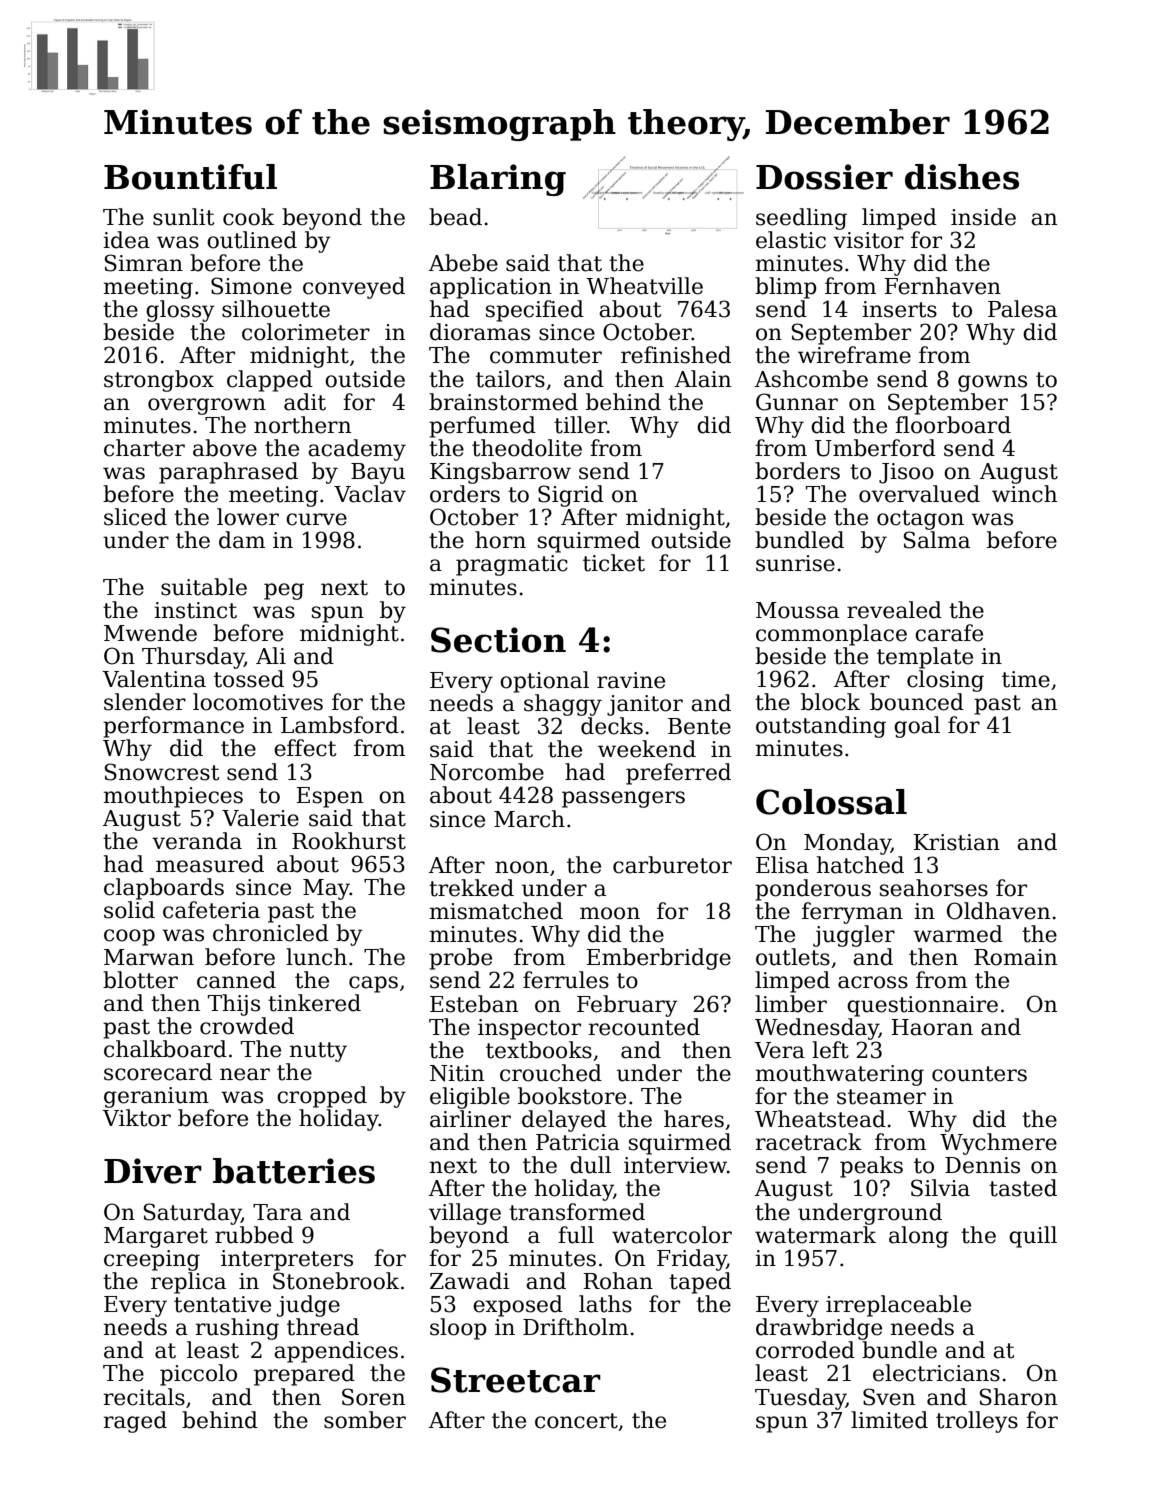 This image has width=1161, height=1502. Describe the element at coordinates (512, 565) in the image. I see `pragmatic` at that location.
